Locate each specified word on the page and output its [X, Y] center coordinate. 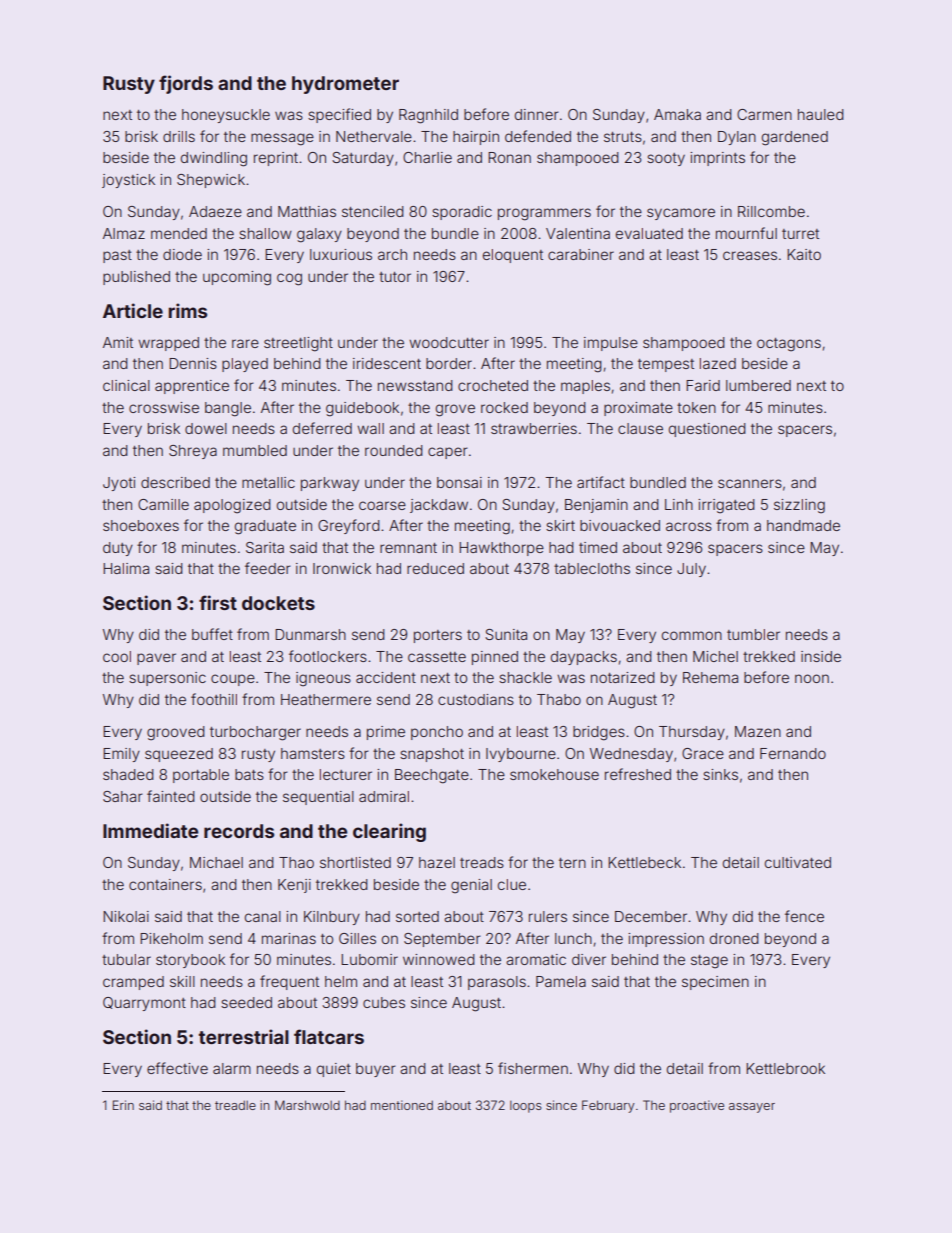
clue [512, 884]
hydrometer [345, 85]
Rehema [710, 677]
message [282, 139]
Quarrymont [144, 1004]
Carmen [764, 114]
